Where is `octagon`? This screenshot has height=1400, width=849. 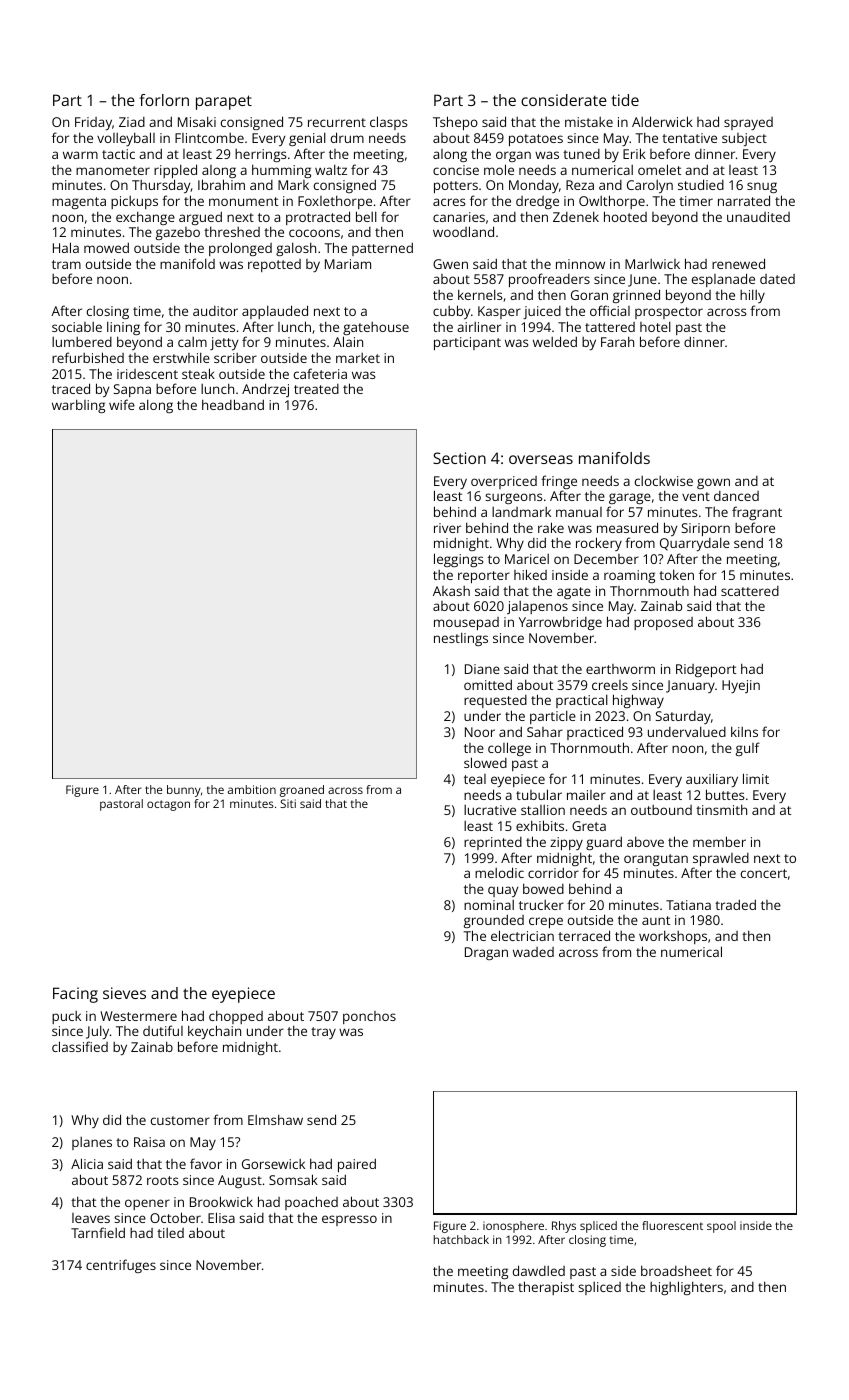 octagon is located at coordinates (168, 805).
